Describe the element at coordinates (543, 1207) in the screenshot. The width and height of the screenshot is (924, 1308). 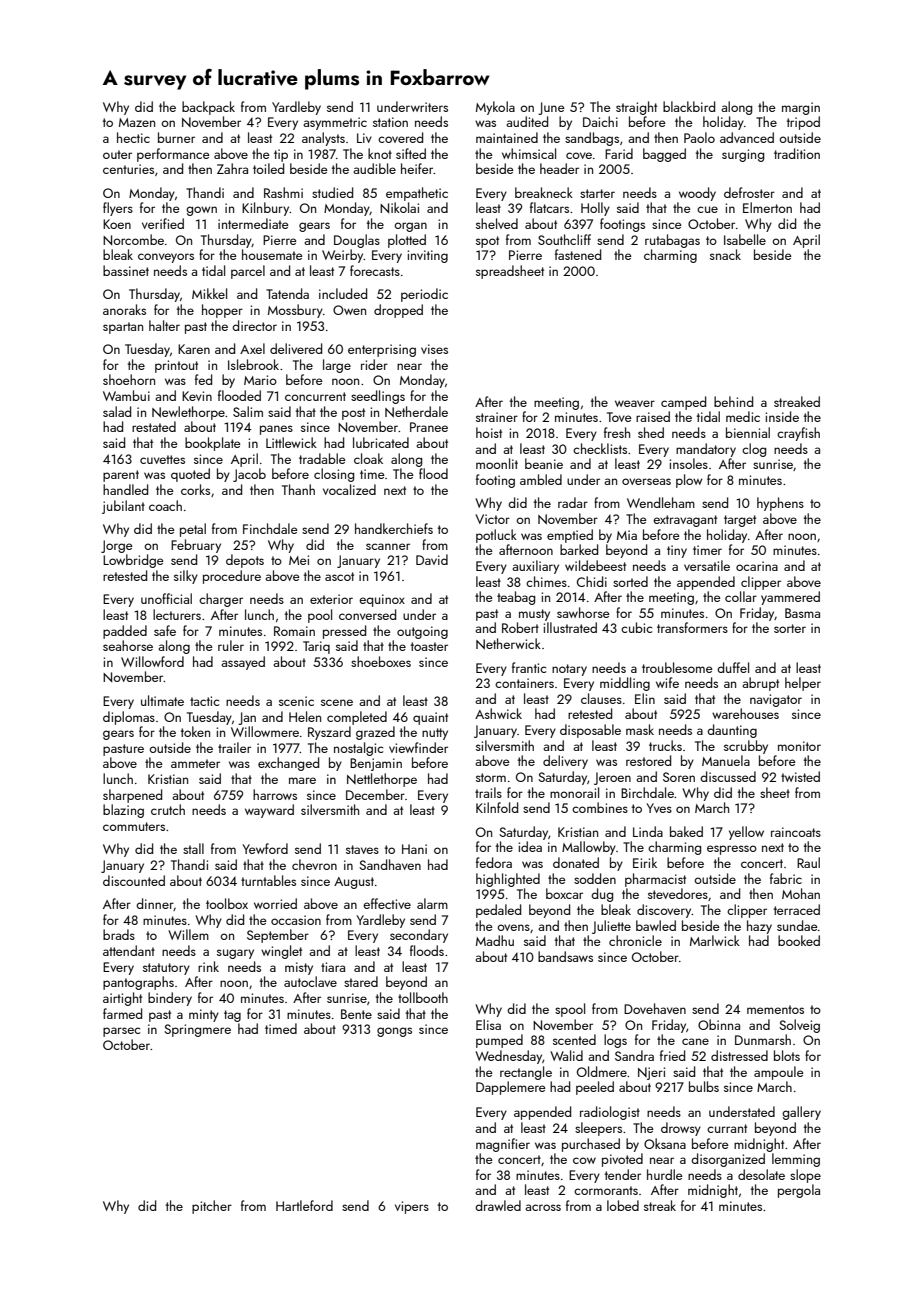
I see `across` at that location.
